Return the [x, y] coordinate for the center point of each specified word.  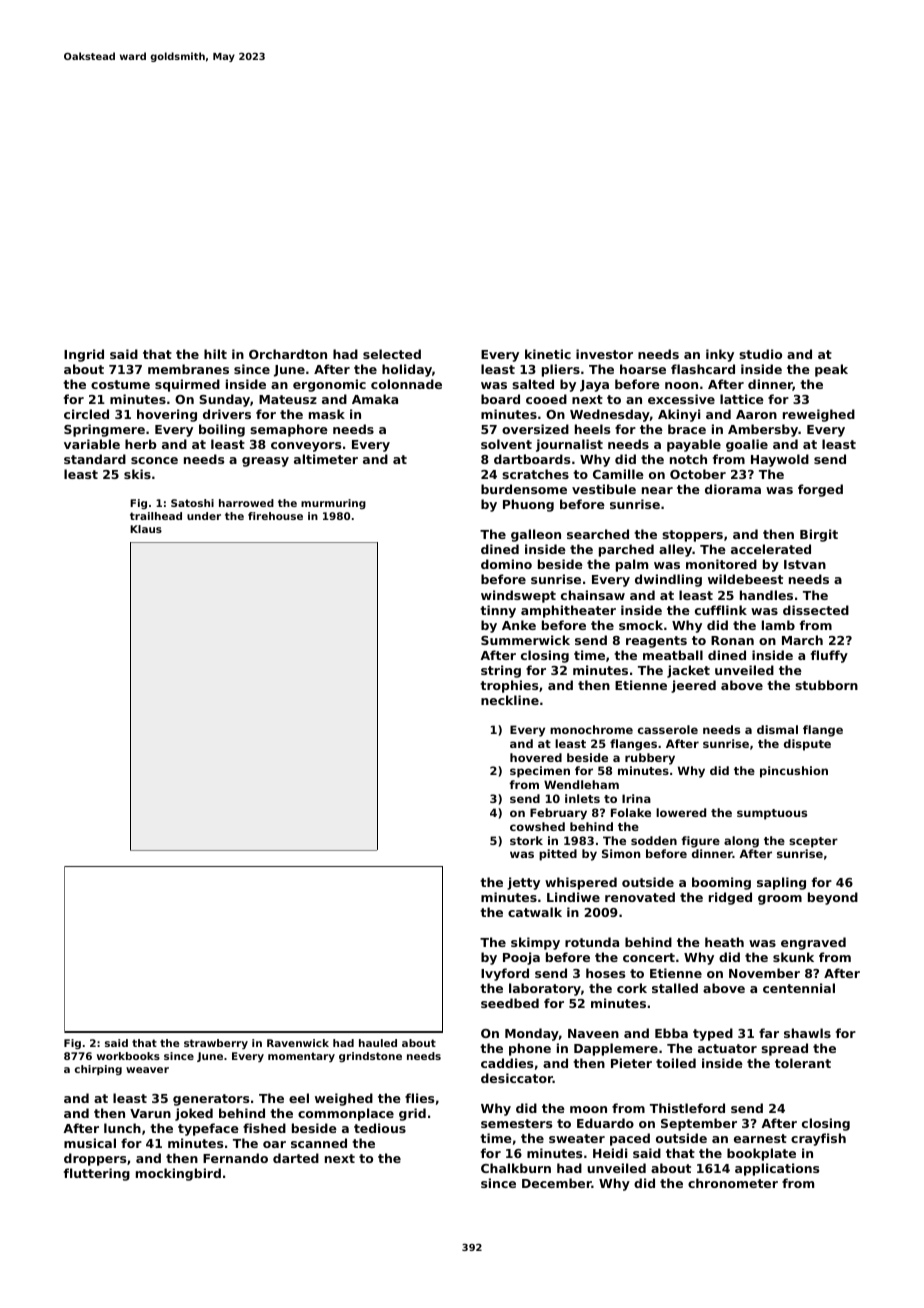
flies [419, 1098]
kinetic [548, 354]
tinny [498, 611]
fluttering [97, 1174]
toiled [676, 1063]
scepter [813, 842]
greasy [265, 462]
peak [831, 370]
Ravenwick [298, 1043]
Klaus [146, 529]
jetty [523, 883]
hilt [215, 354]
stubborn [826, 685]
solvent [506, 444]
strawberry [216, 1044]
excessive [681, 399]
